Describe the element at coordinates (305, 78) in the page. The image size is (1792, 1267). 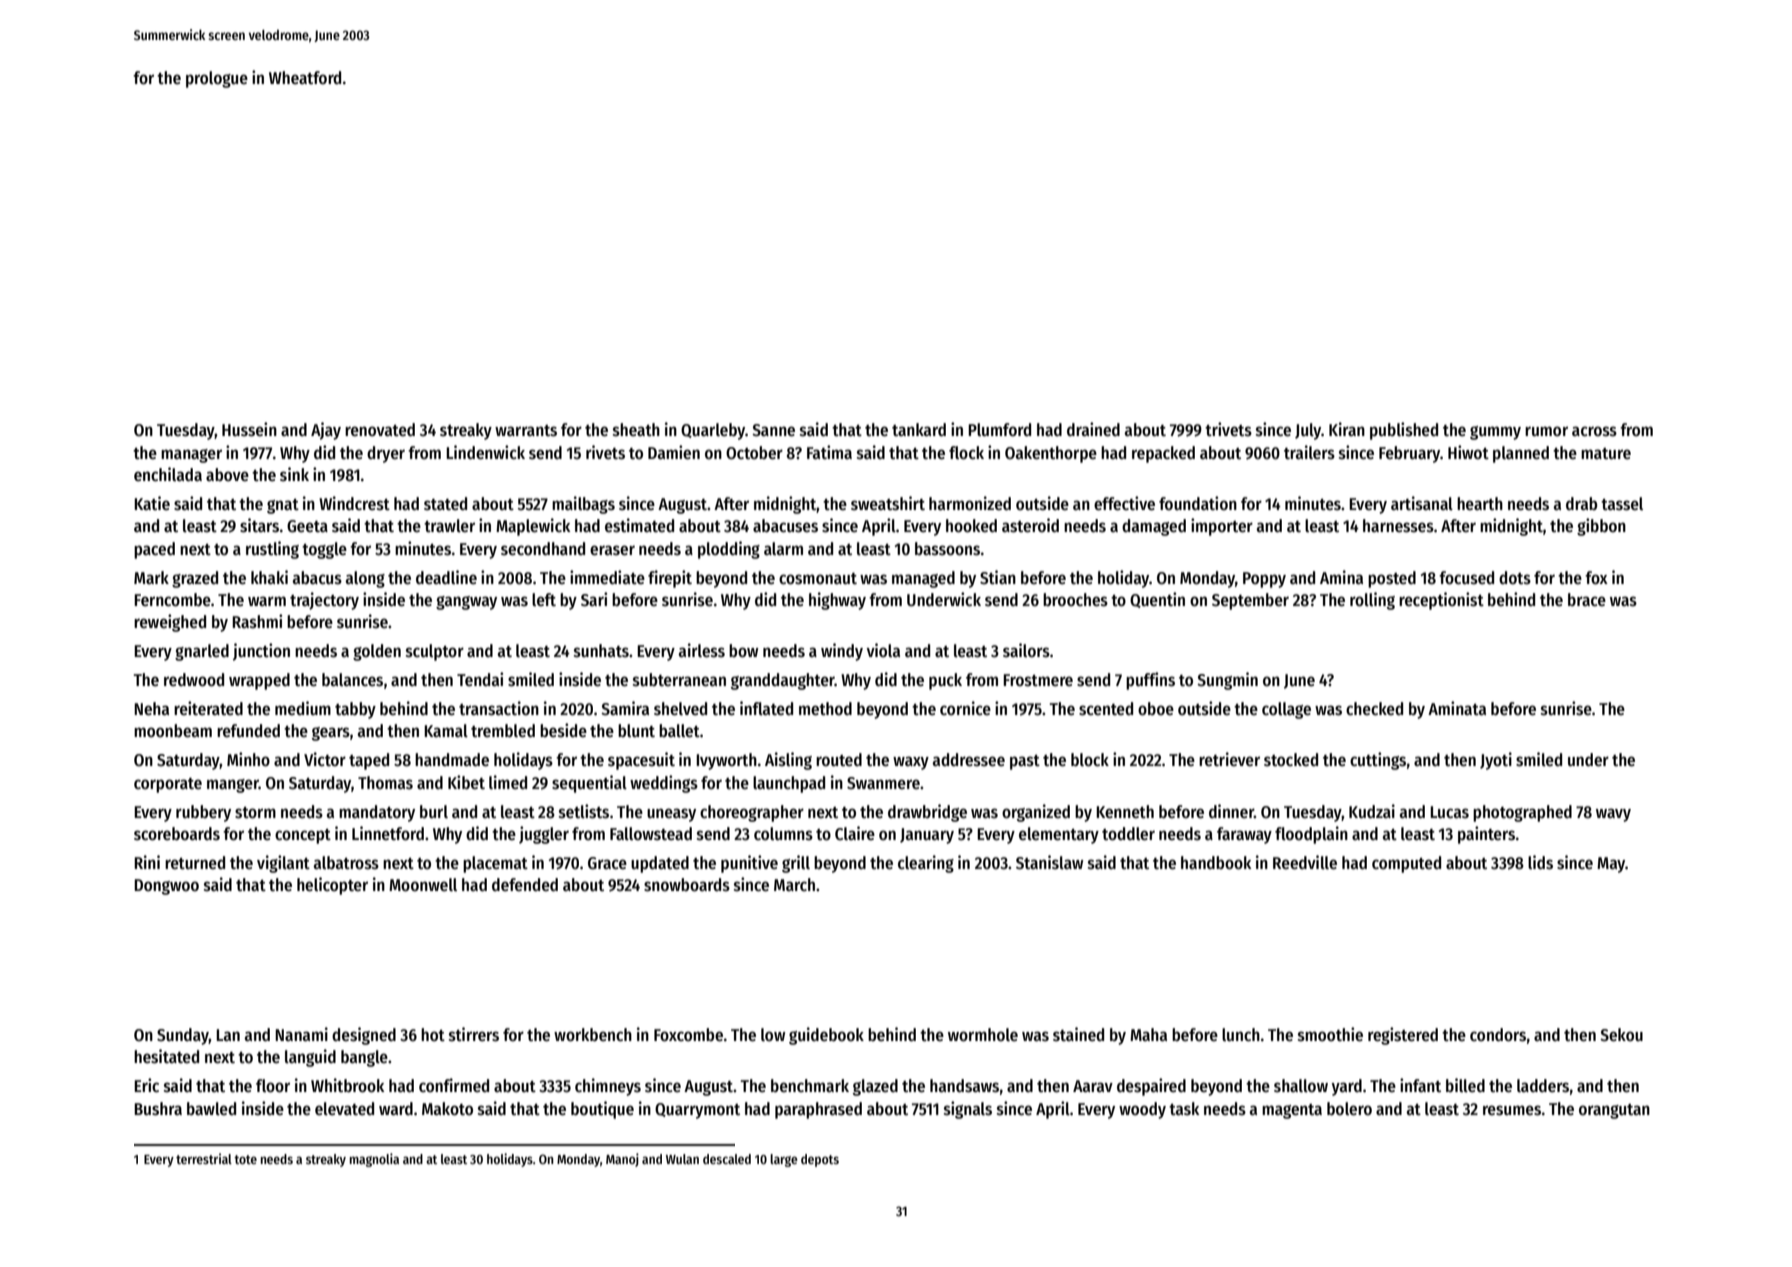
I see `Wheatford` at that location.
